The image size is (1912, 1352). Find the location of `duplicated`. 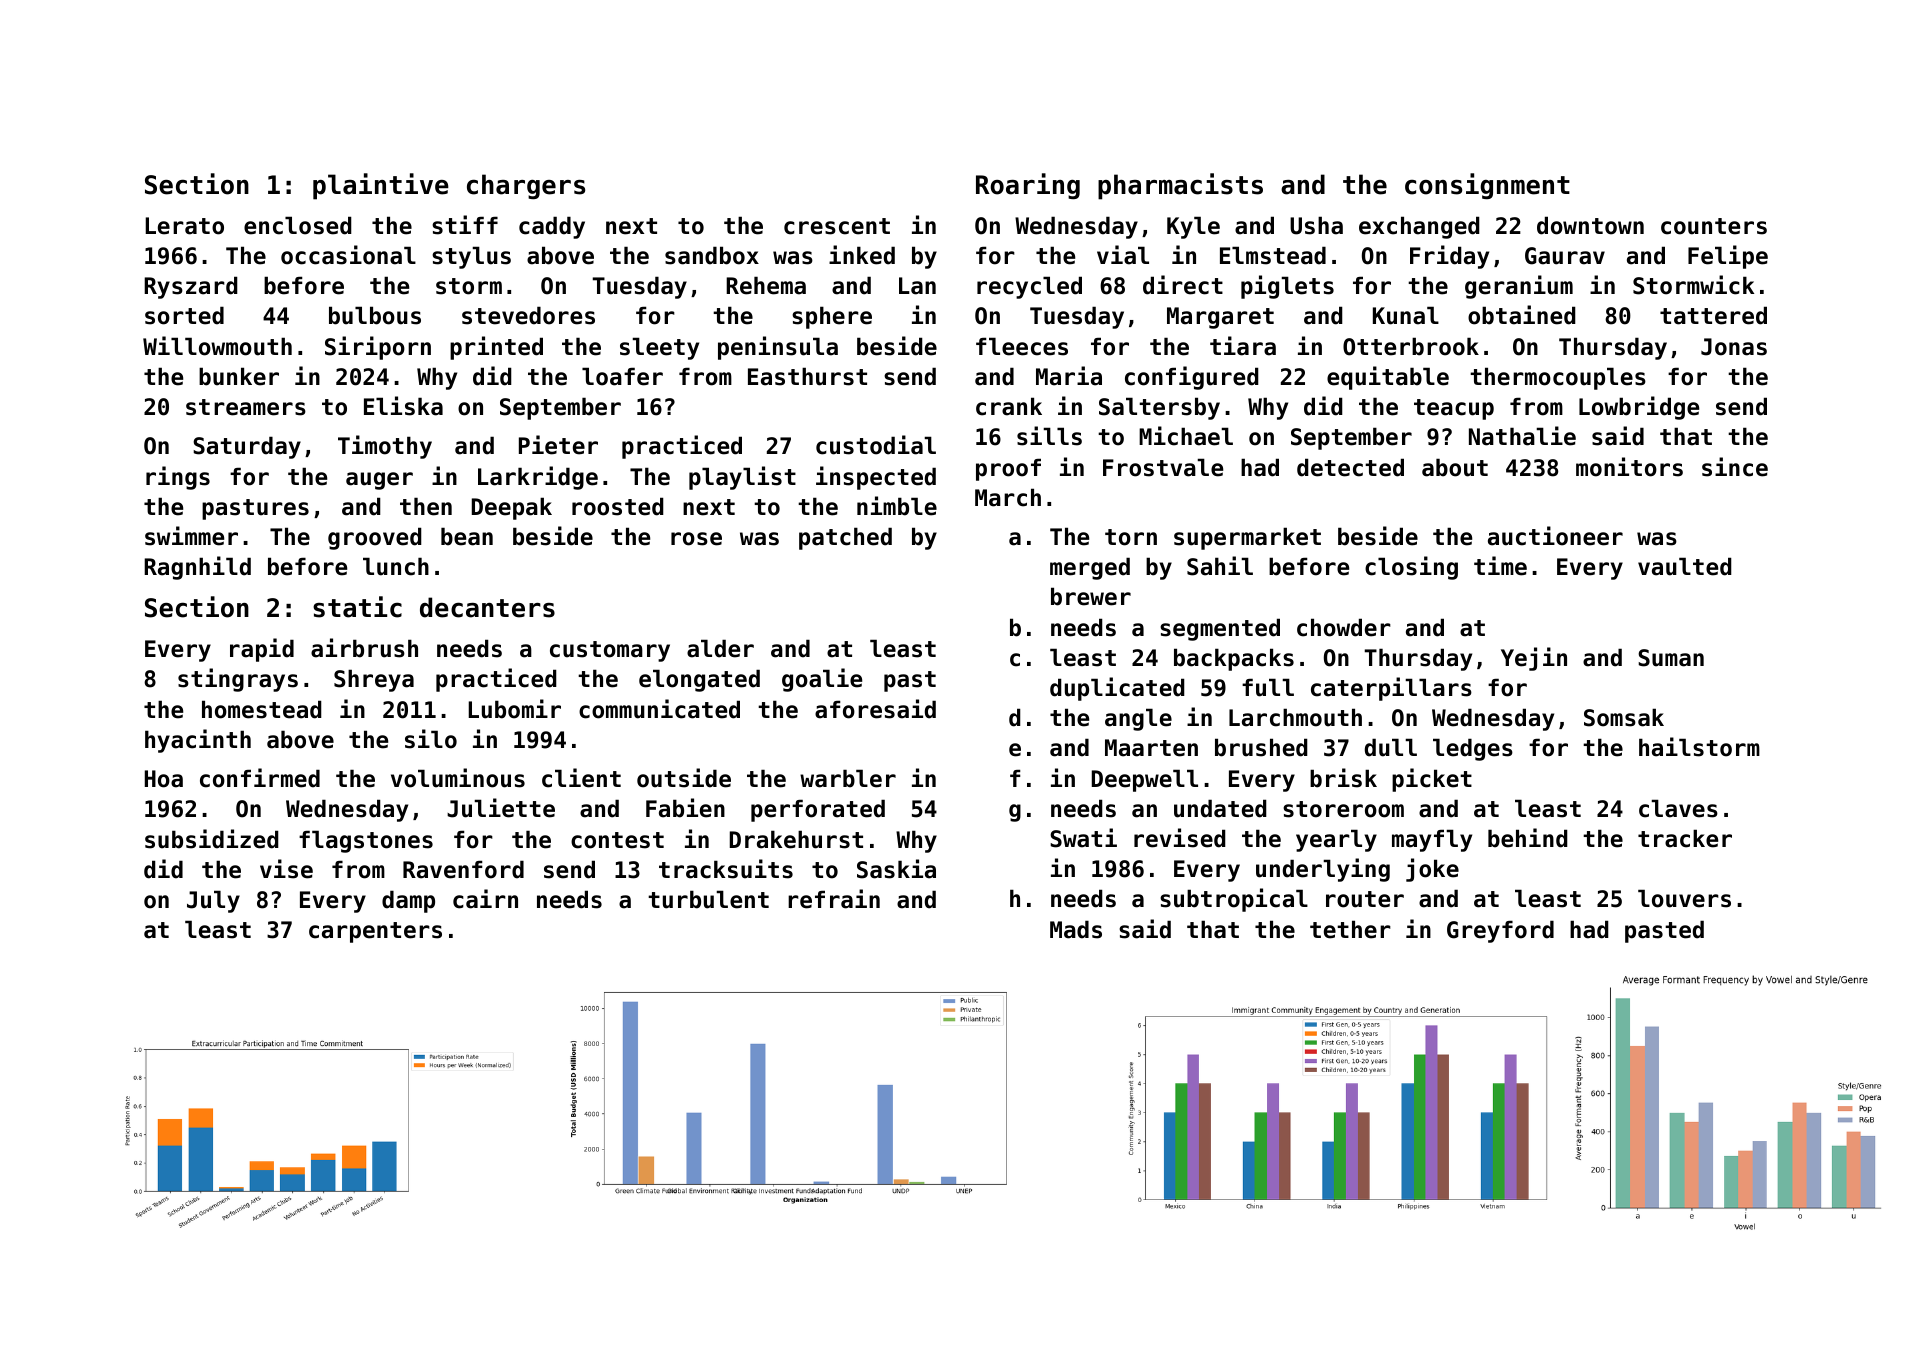

duplicated is located at coordinates (1117, 689).
